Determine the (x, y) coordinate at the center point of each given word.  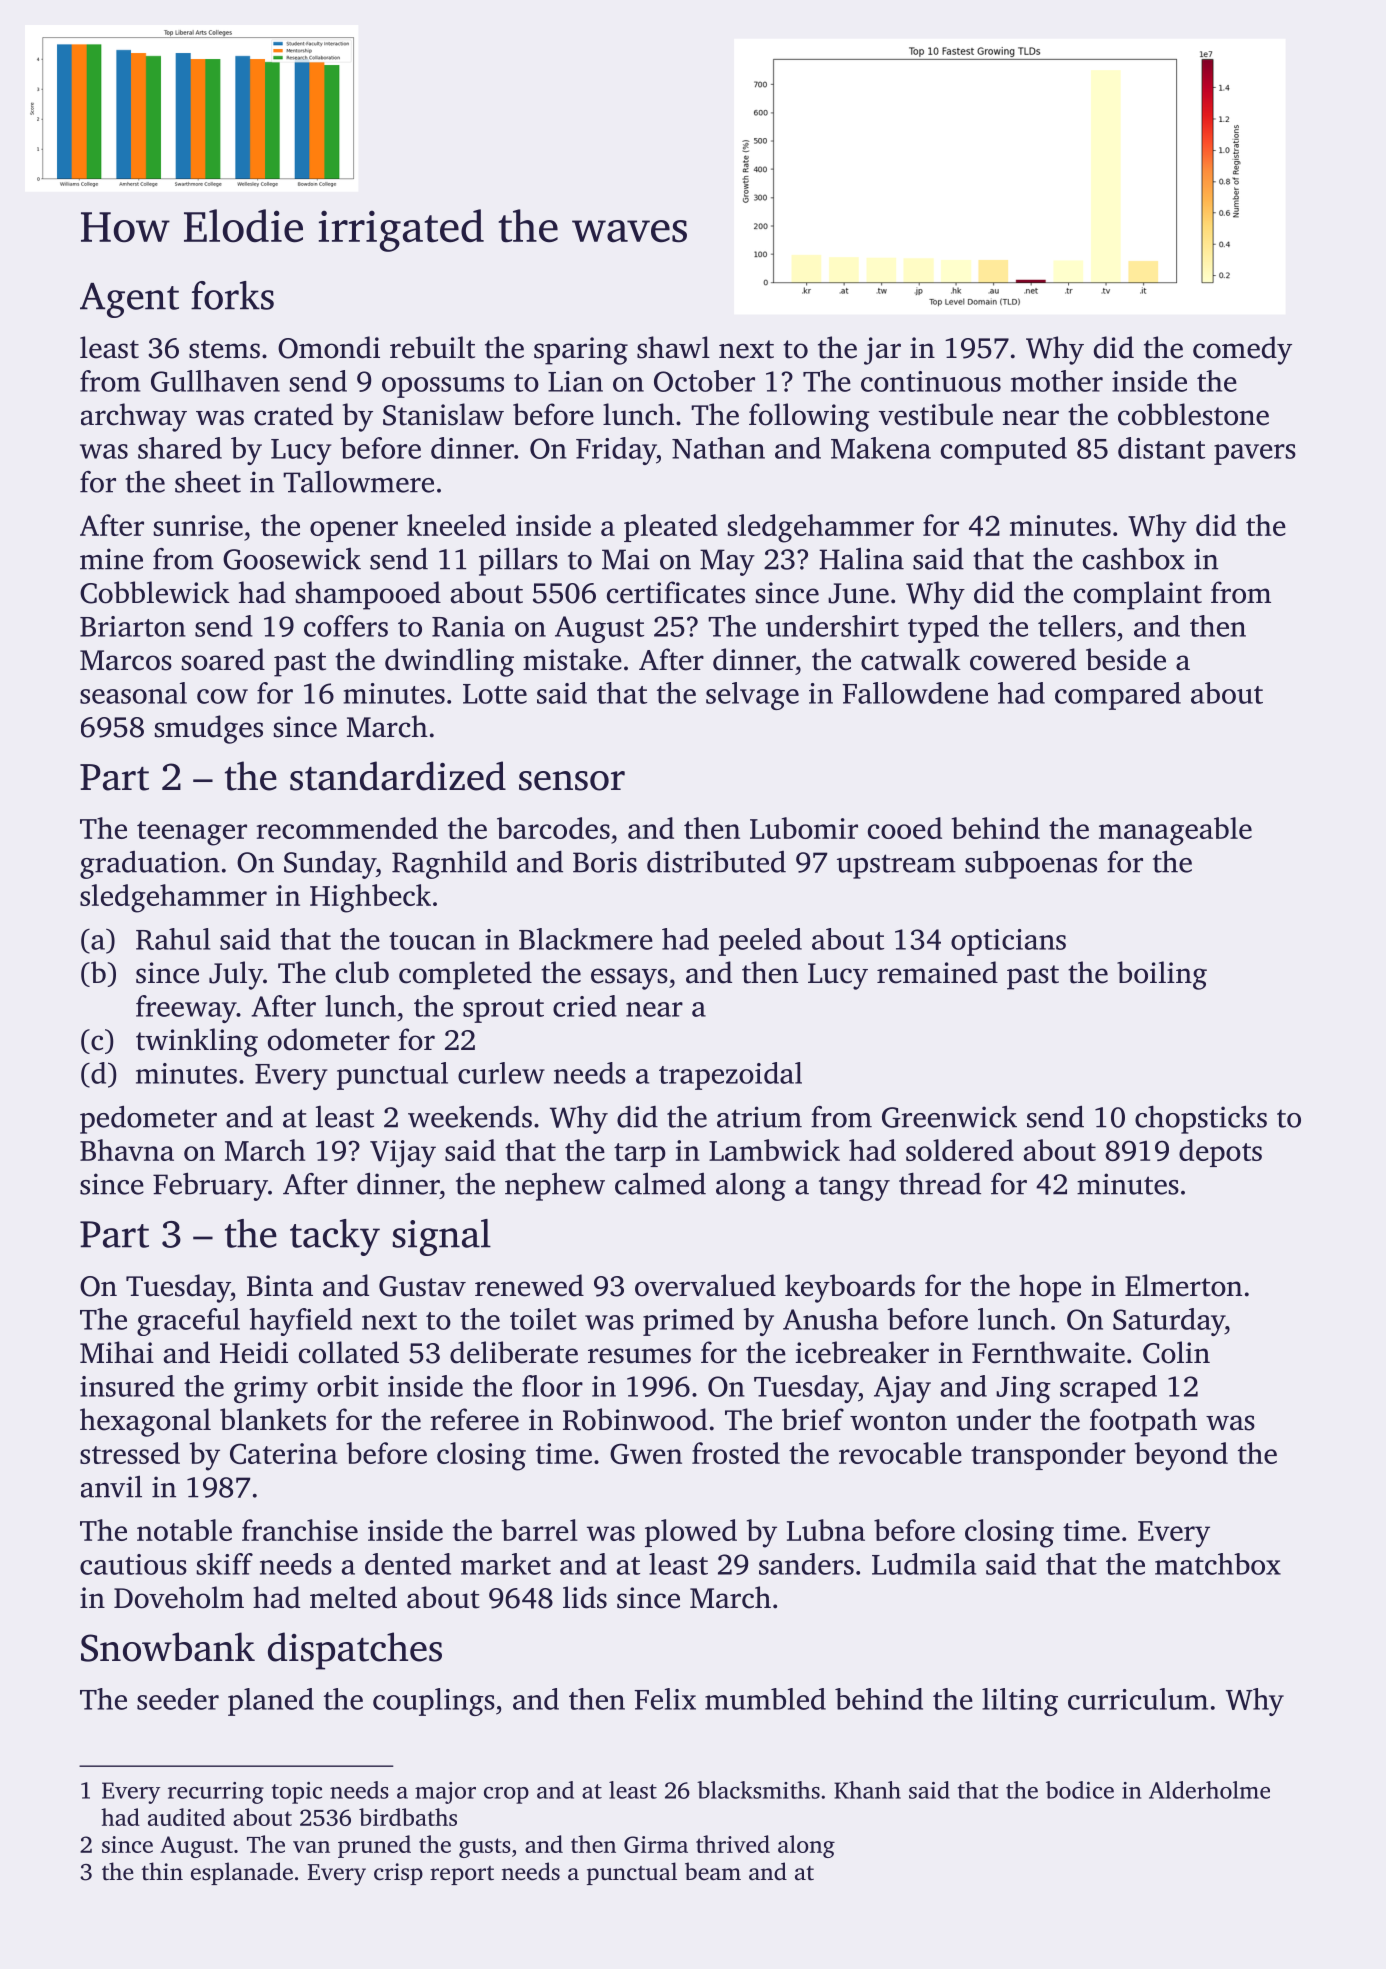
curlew (501, 1073)
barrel (540, 1530)
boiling (1162, 975)
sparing (581, 351)
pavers (1255, 454)
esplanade (242, 1873)
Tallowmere (358, 481)
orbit (348, 1386)
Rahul (173, 939)
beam (713, 1871)
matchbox (1218, 1564)
